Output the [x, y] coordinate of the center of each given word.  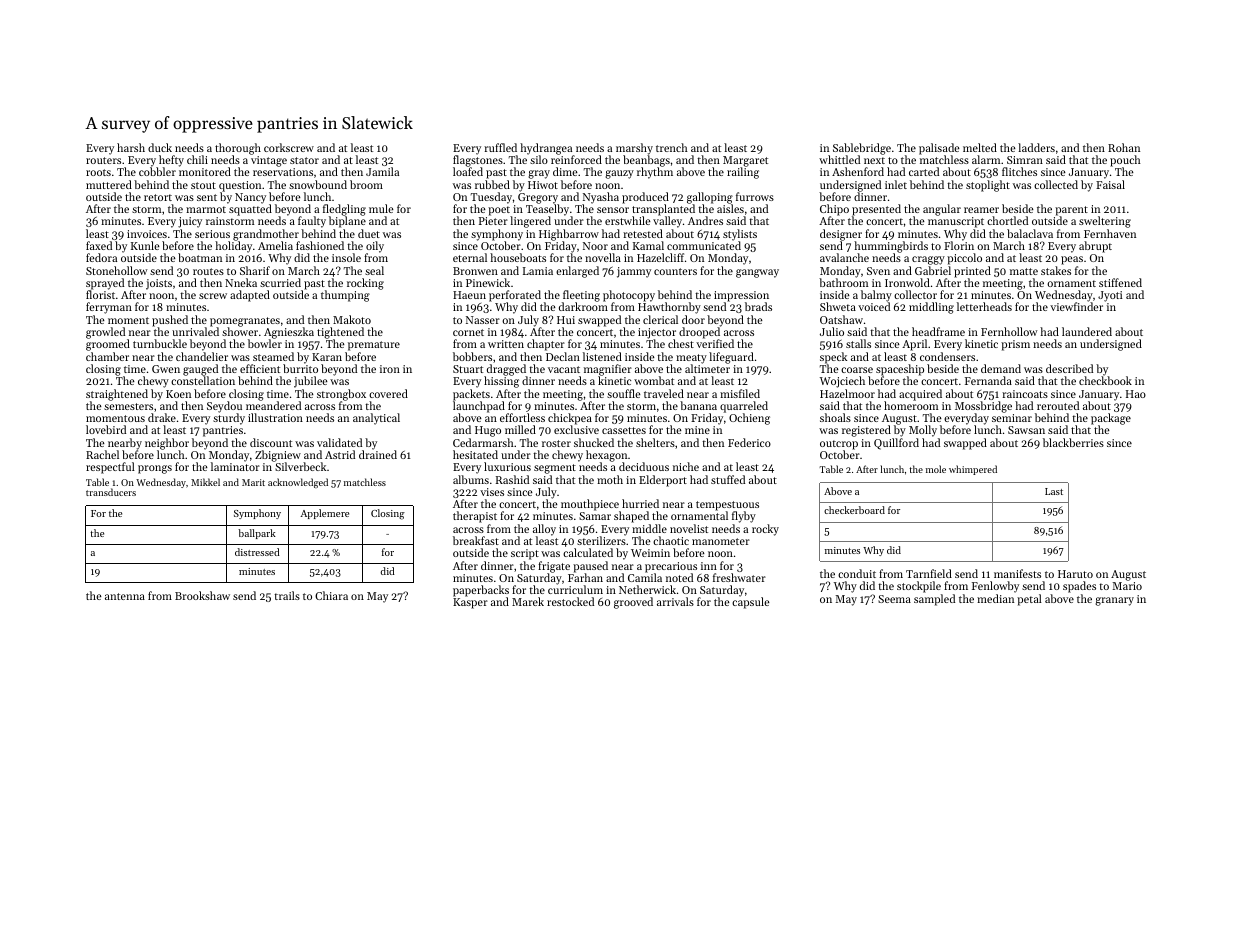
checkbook [1105, 381]
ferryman [109, 308]
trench [672, 147]
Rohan [1124, 147]
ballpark [257, 534]
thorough [238, 149]
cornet [468, 332]
